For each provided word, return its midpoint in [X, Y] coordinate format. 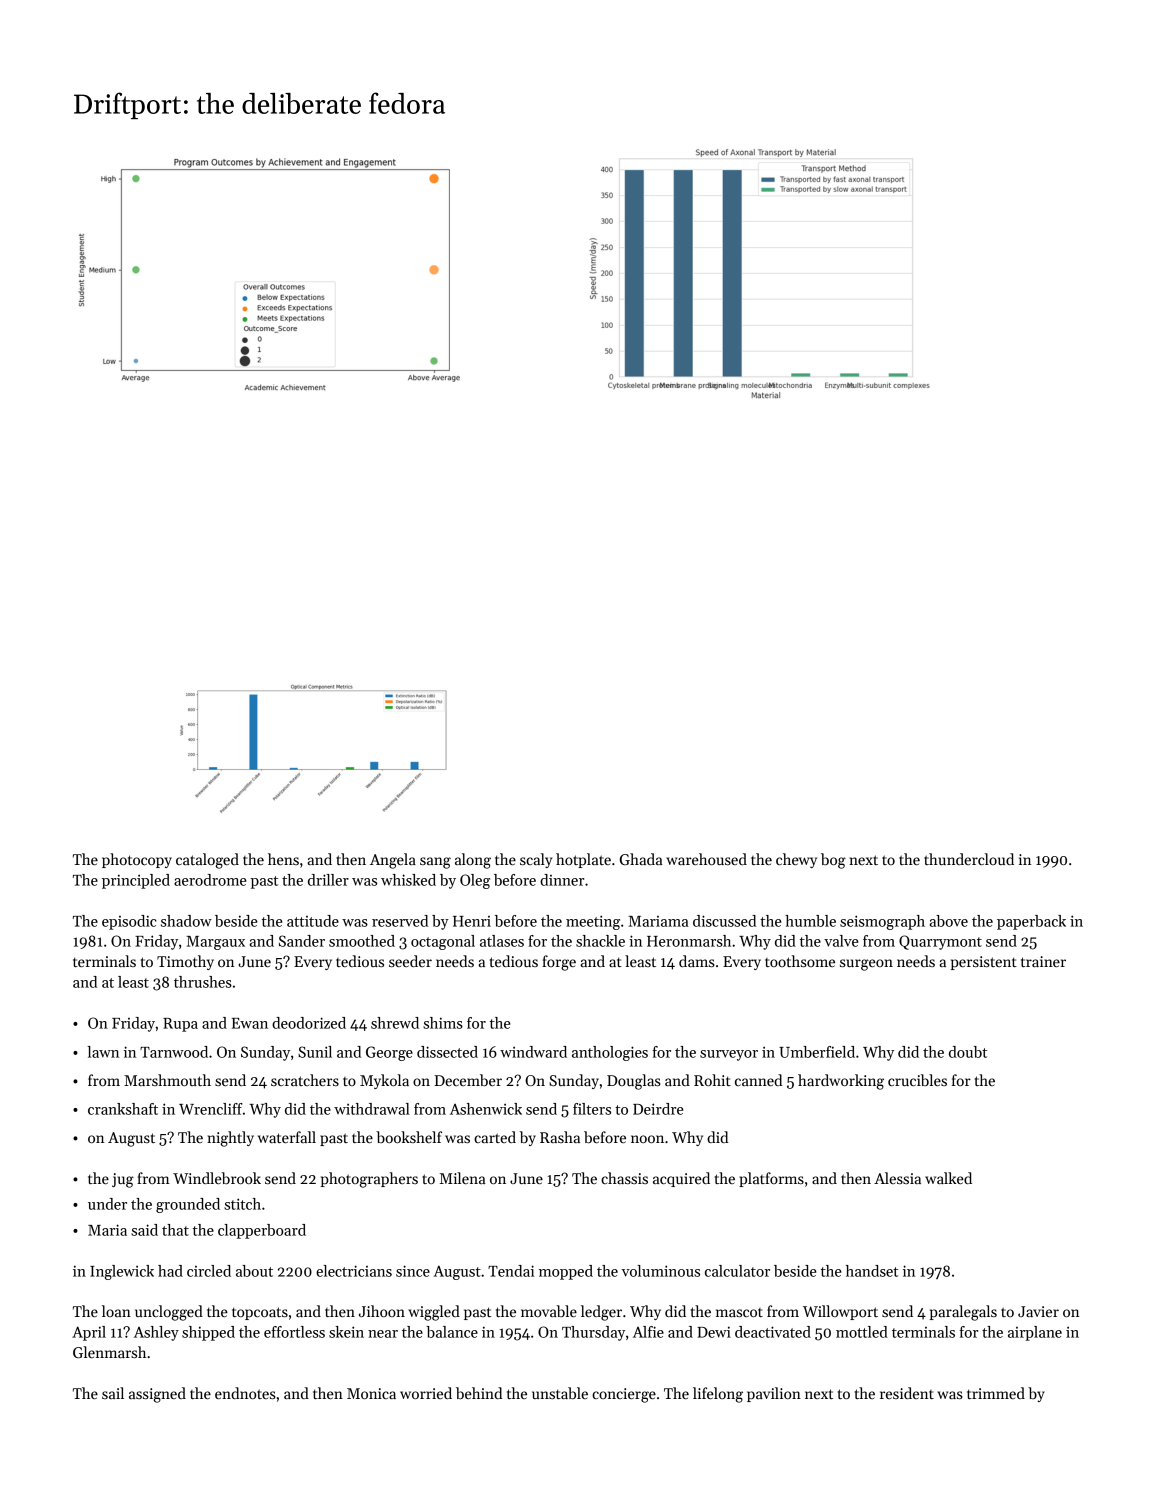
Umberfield [817, 1052]
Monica [371, 1393]
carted [495, 1137]
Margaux [215, 943]
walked [948, 1178]
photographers [369, 1180]
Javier [1038, 1311]
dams [697, 961]
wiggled [434, 1313]
